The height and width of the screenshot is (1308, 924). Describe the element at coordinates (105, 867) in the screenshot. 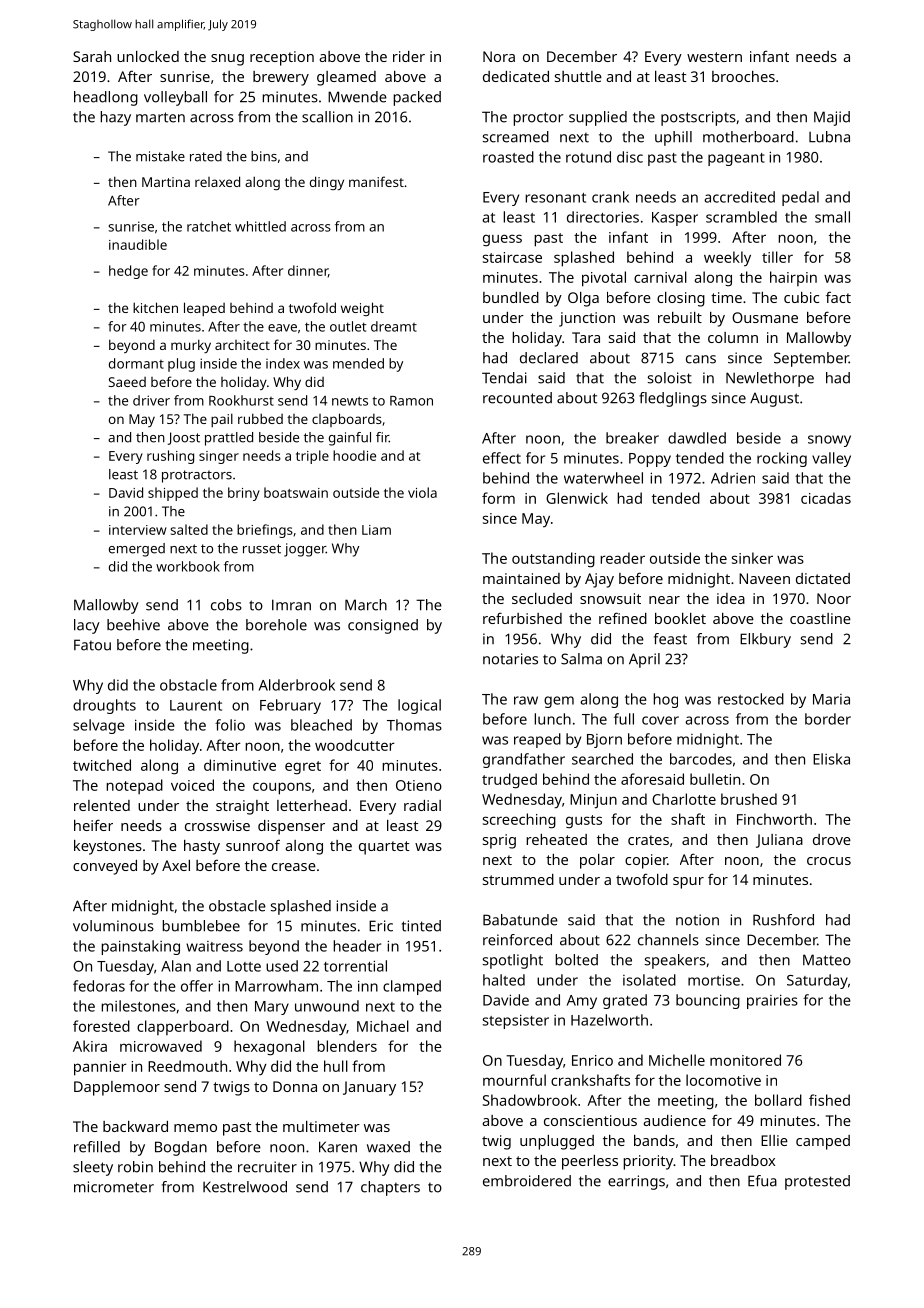

I see `conveyed` at that location.
